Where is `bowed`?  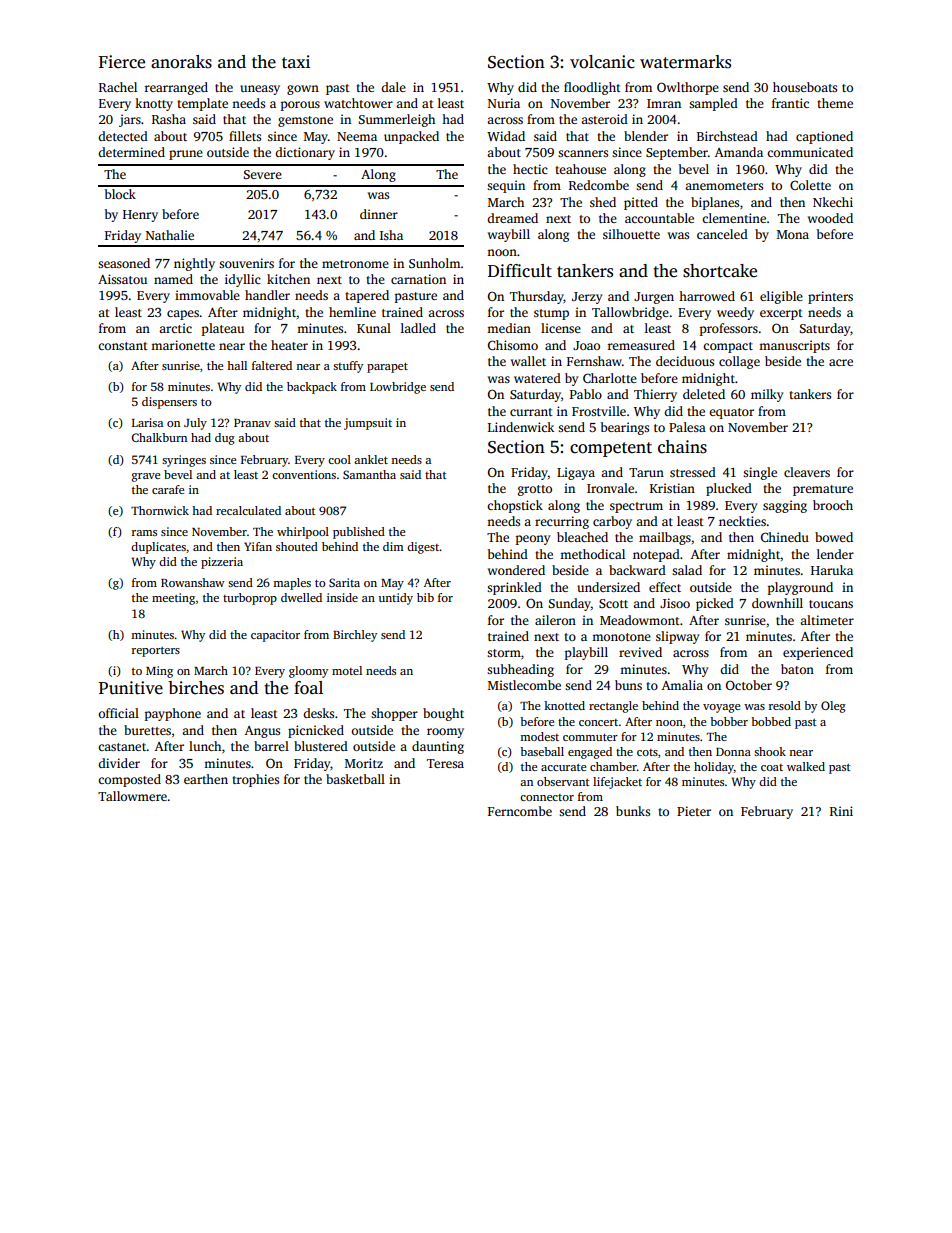
bowed is located at coordinates (834, 537).
